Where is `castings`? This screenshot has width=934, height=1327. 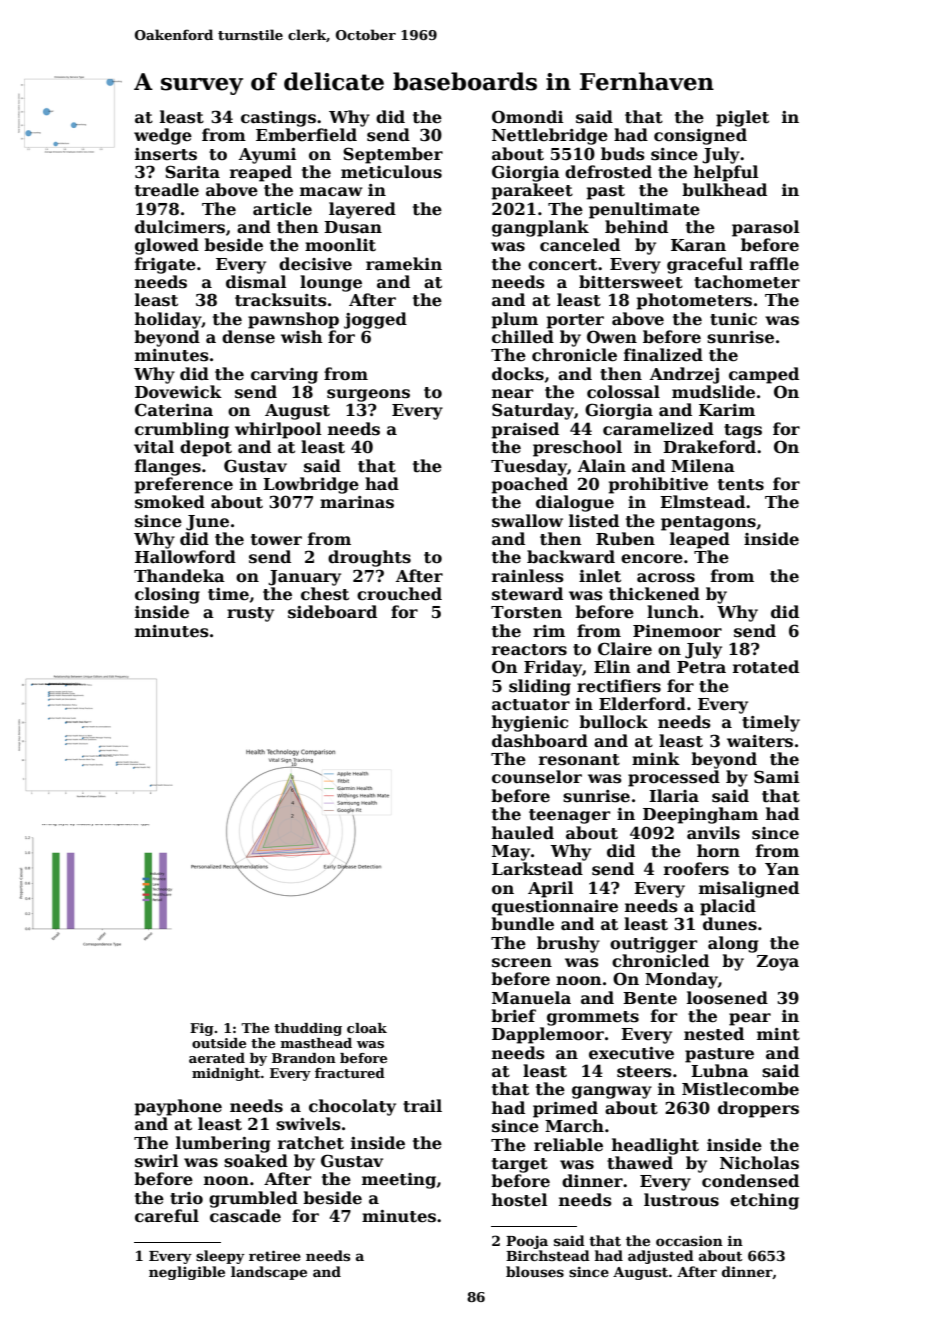 castings is located at coordinates (278, 119).
